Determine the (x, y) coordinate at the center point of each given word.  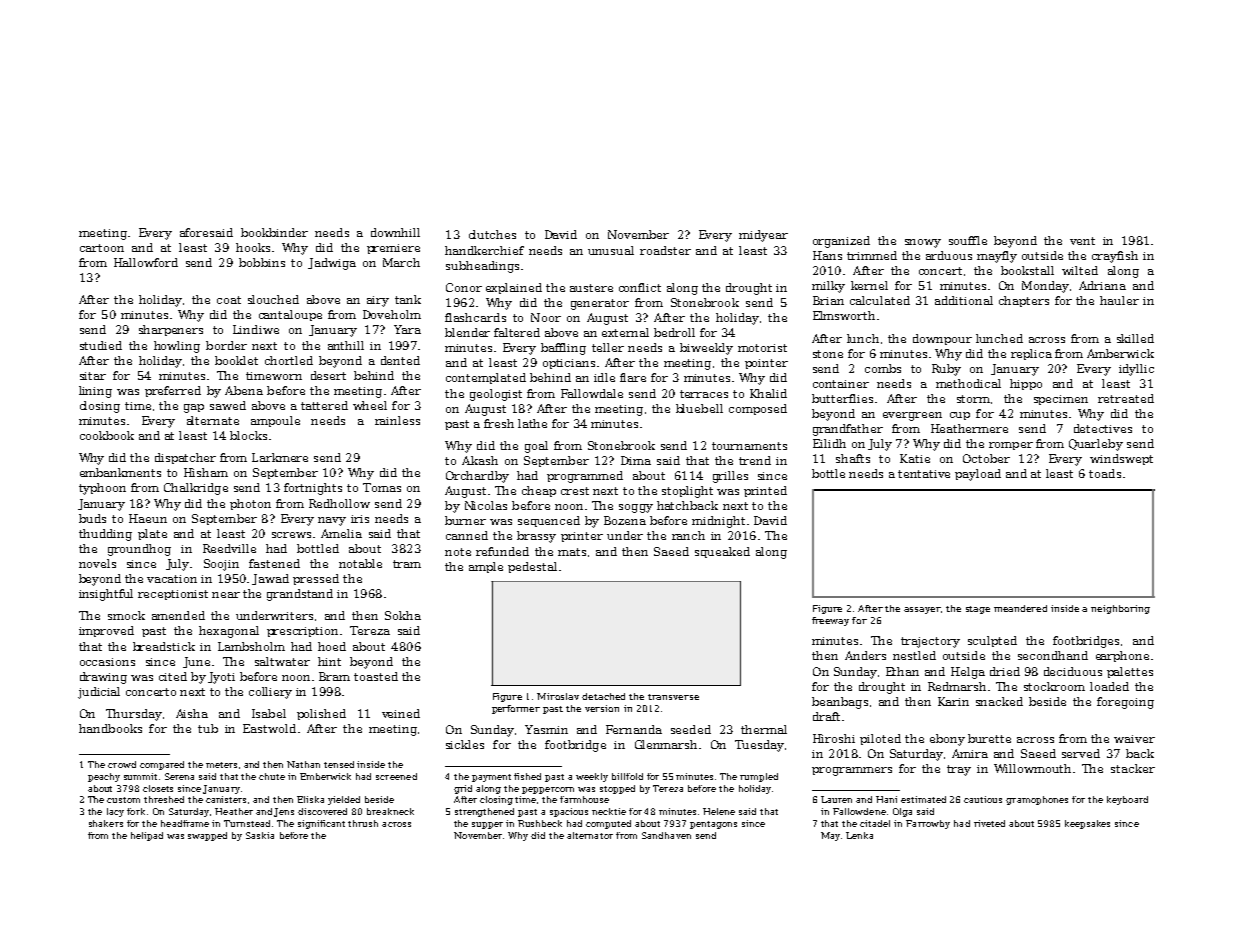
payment (491, 778)
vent (1082, 241)
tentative (924, 474)
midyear (763, 236)
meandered (1020, 608)
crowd (122, 764)
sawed (228, 405)
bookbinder (274, 232)
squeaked (722, 552)
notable (360, 563)
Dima (636, 460)
